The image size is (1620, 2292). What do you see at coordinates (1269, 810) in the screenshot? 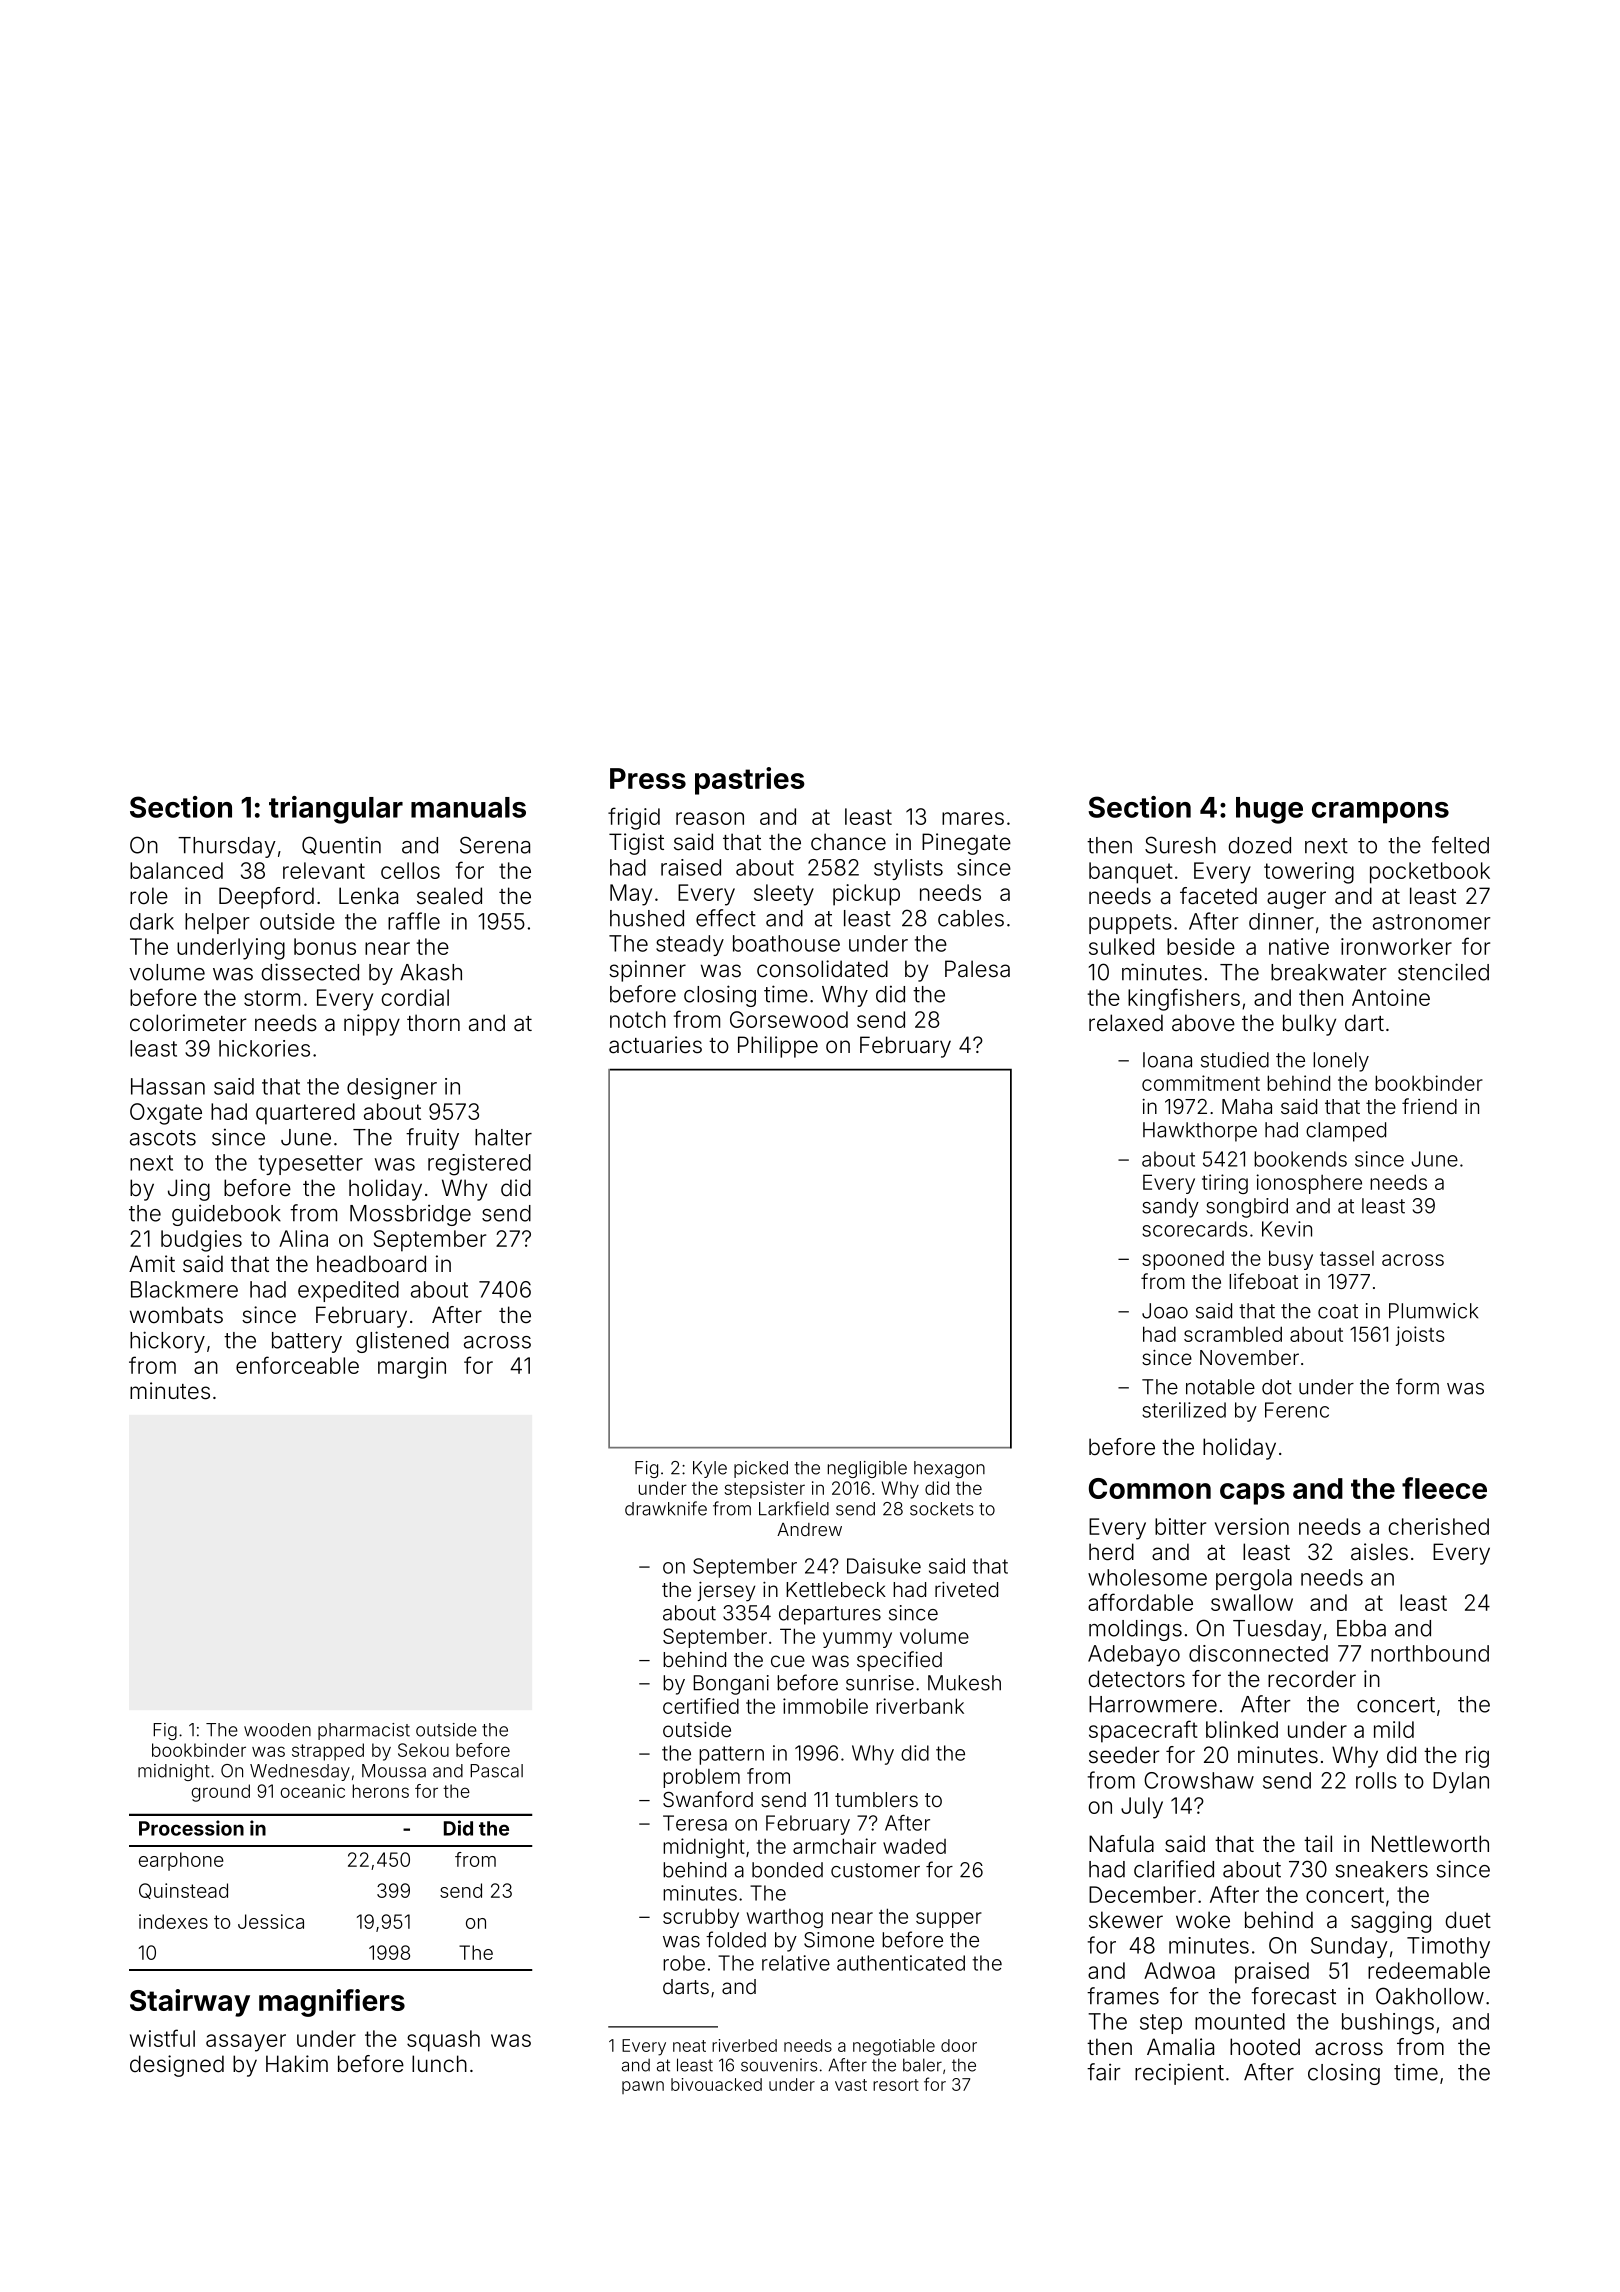
I see `huge` at bounding box center [1269, 810].
